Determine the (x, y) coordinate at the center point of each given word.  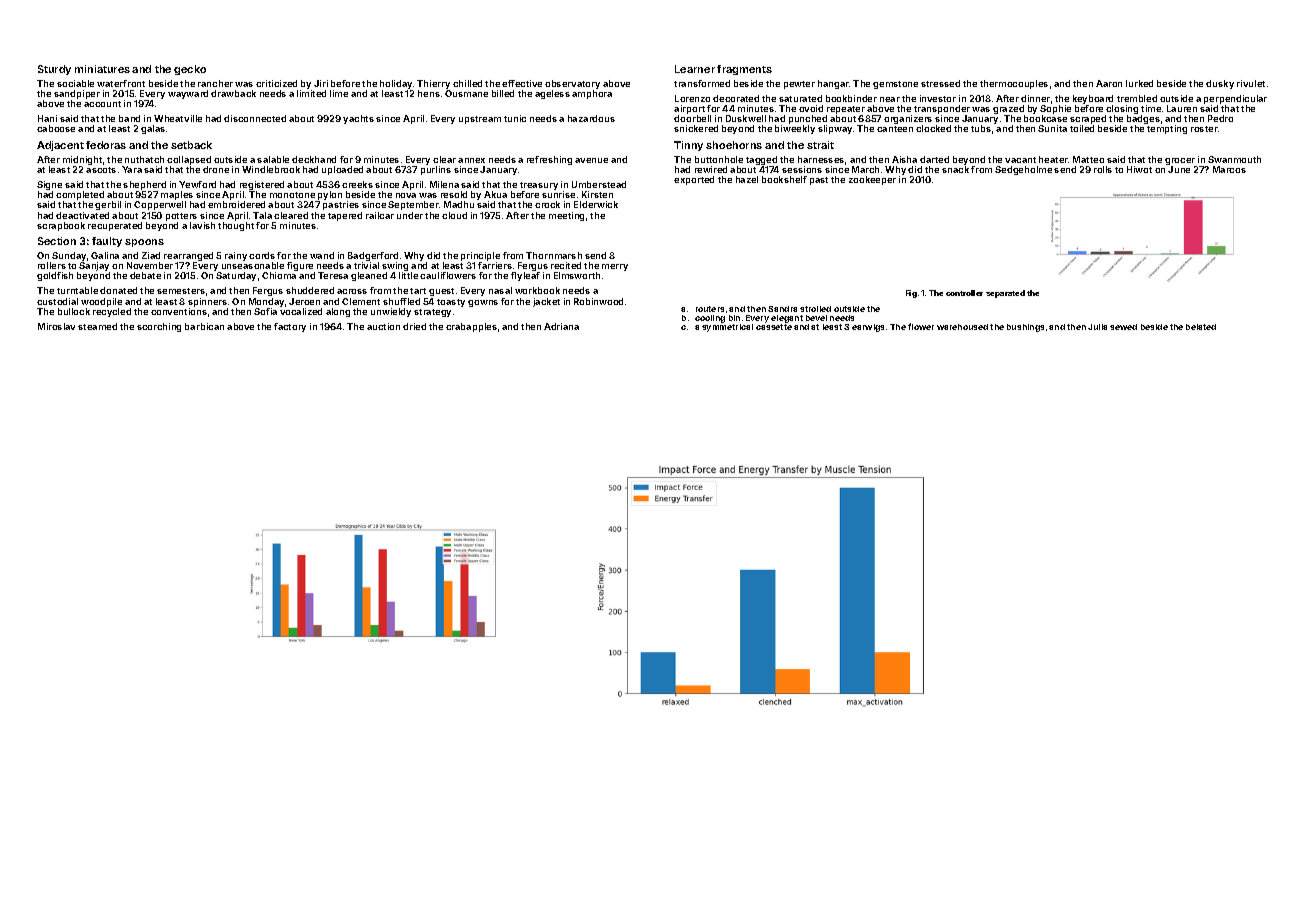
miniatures (102, 69)
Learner (695, 69)
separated (1005, 294)
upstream (480, 120)
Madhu (459, 204)
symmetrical (727, 328)
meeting (566, 216)
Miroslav (56, 326)
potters (181, 217)
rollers (52, 265)
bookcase (1045, 118)
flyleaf (525, 276)
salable (273, 159)
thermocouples (1014, 84)
